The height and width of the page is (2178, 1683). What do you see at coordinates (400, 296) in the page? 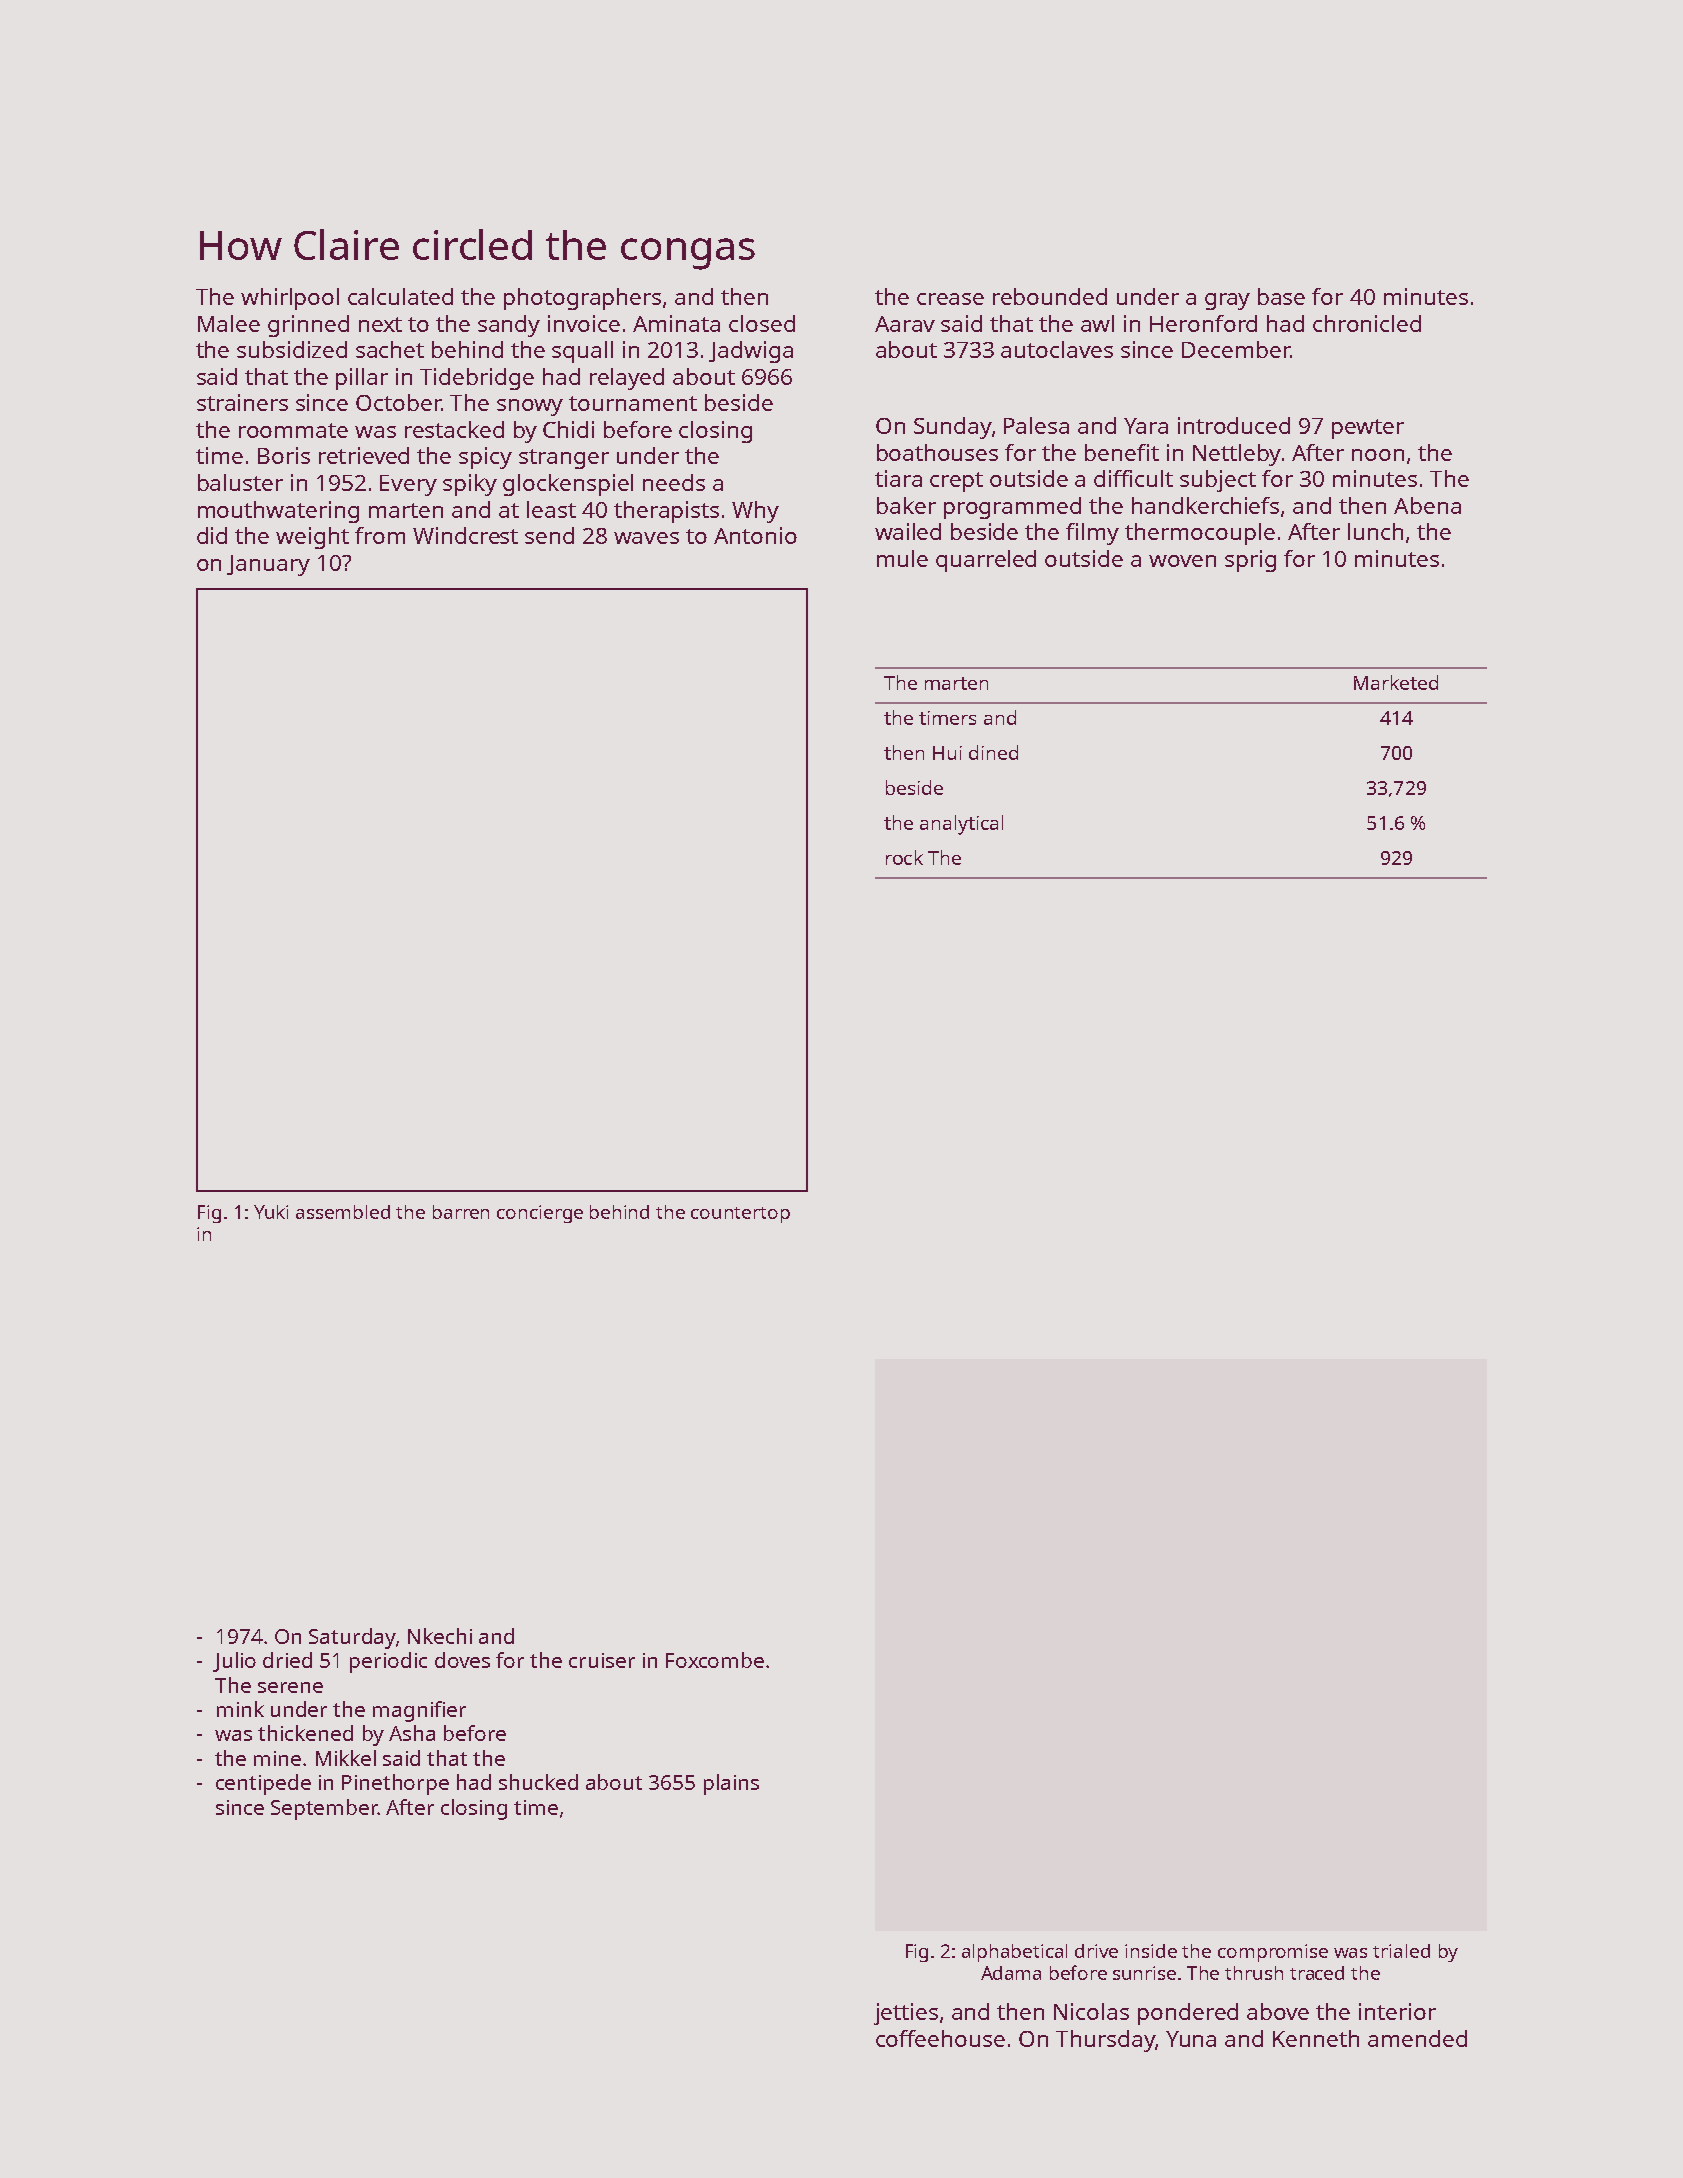
I see `calculated` at bounding box center [400, 296].
